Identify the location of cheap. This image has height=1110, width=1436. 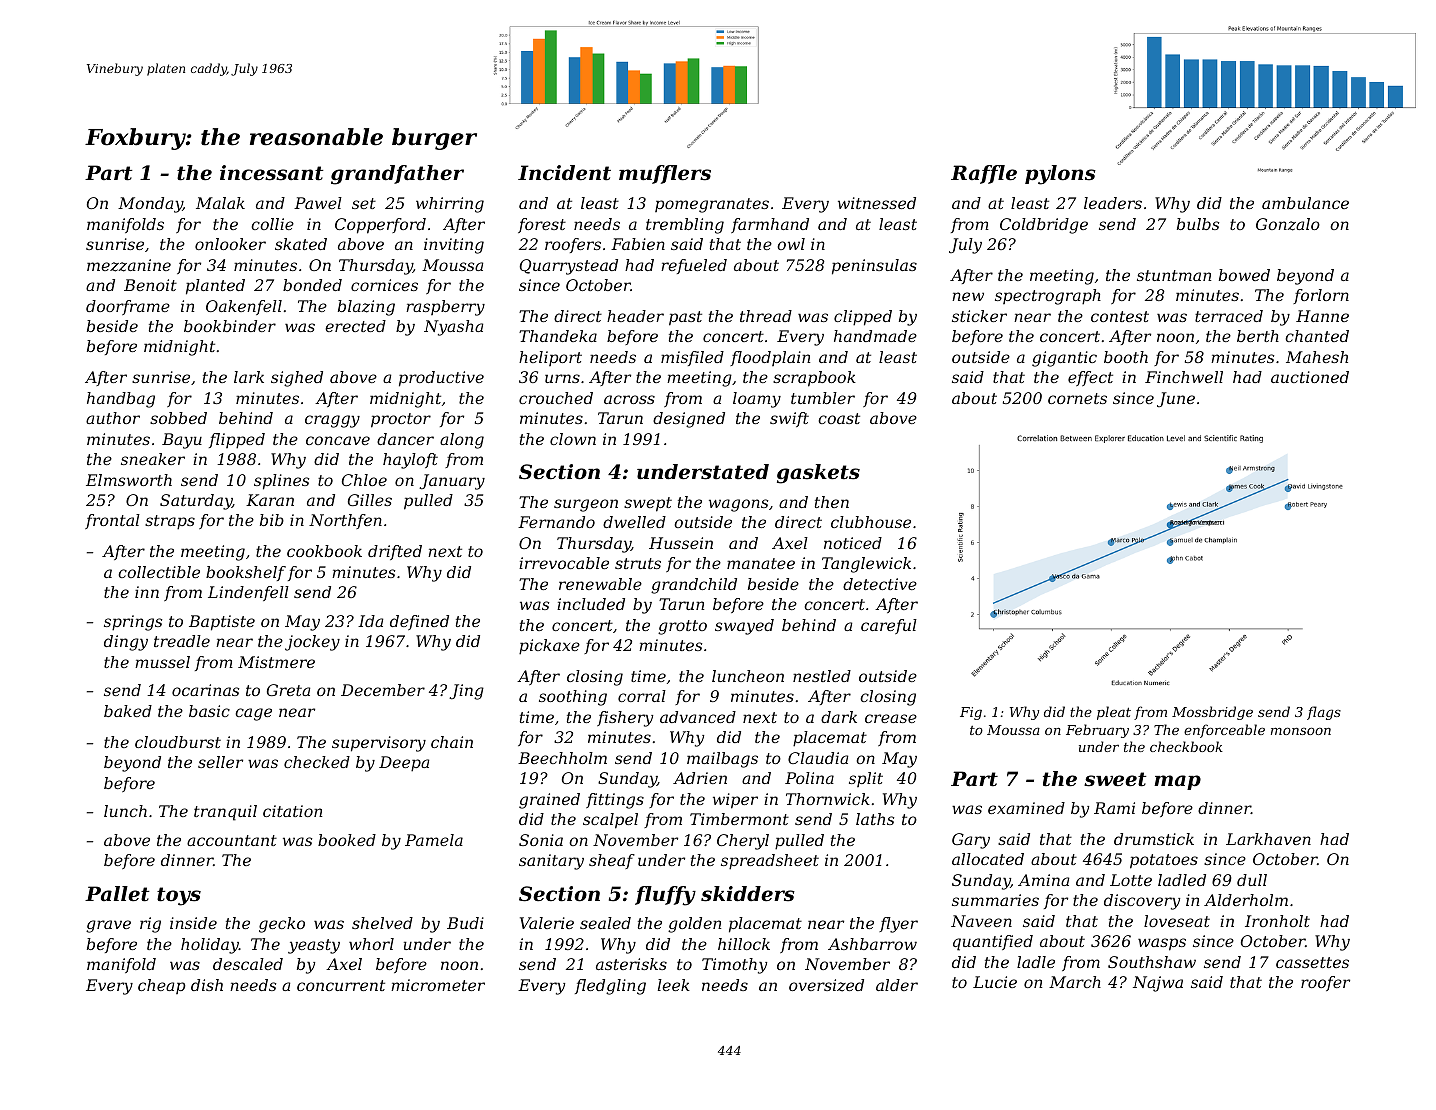
(162, 986).
